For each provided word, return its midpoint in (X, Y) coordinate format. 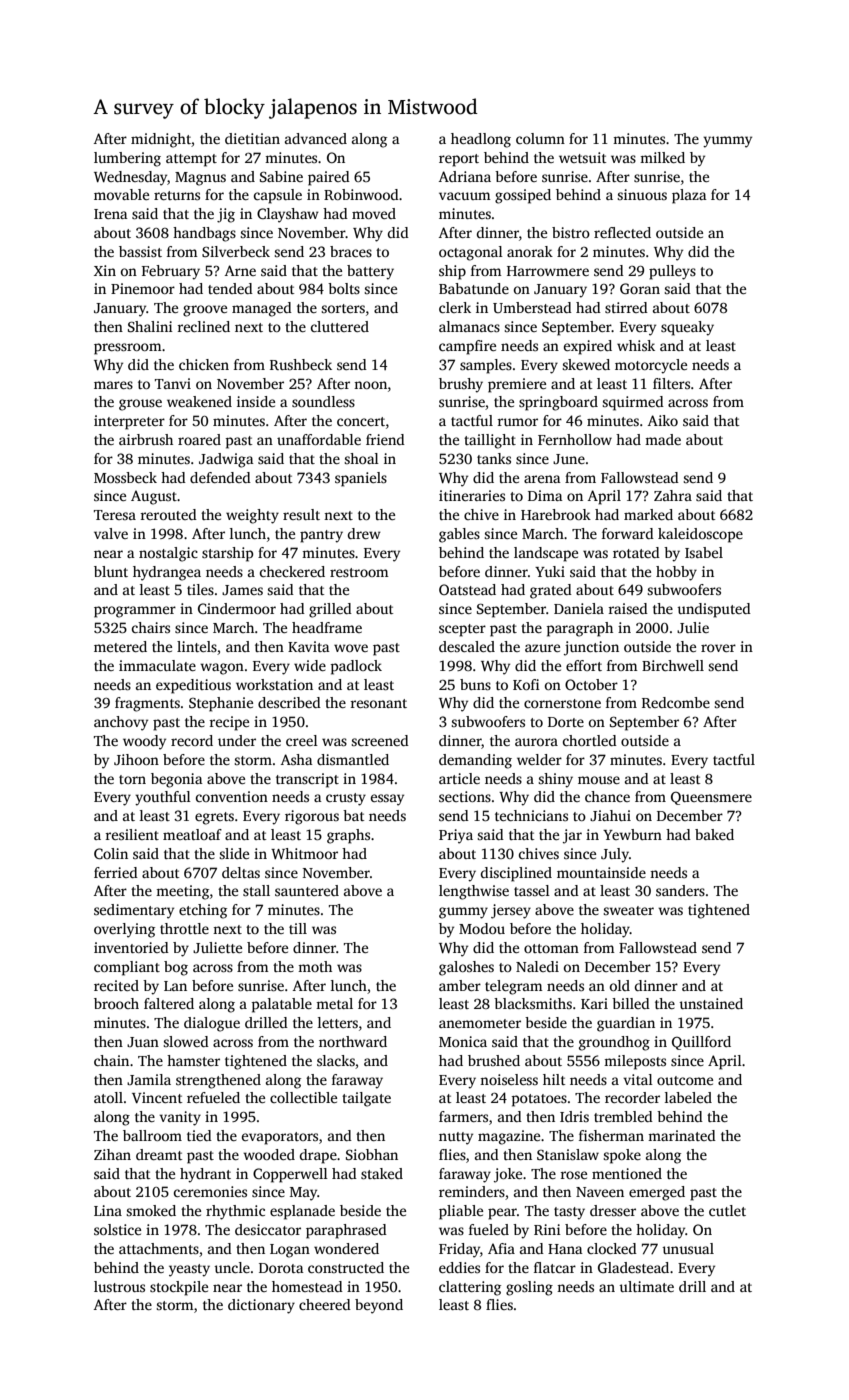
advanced (316, 138)
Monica (463, 1041)
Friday (459, 1250)
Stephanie (221, 704)
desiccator (268, 1229)
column (540, 138)
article (459, 778)
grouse (140, 405)
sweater (628, 910)
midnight (161, 140)
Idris (574, 1116)
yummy (727, 142)
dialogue (212, 1024)
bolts (344, 288)
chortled (590, 740)
